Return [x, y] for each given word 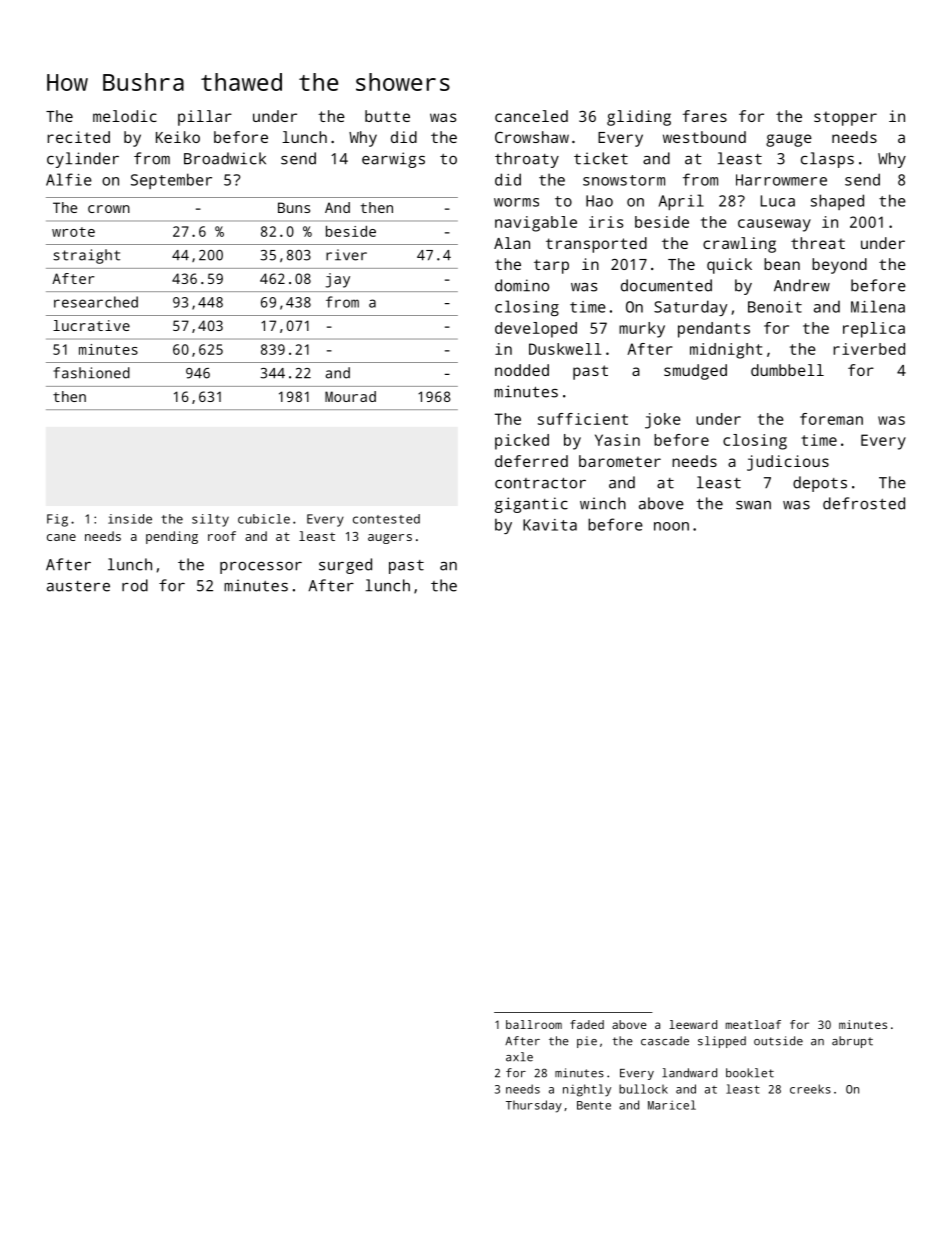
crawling [739, 245]
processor [261, 568]
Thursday [534, 1106]
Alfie [69, 179]
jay [338, 280]
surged [345, 566]
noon [671, 526]
